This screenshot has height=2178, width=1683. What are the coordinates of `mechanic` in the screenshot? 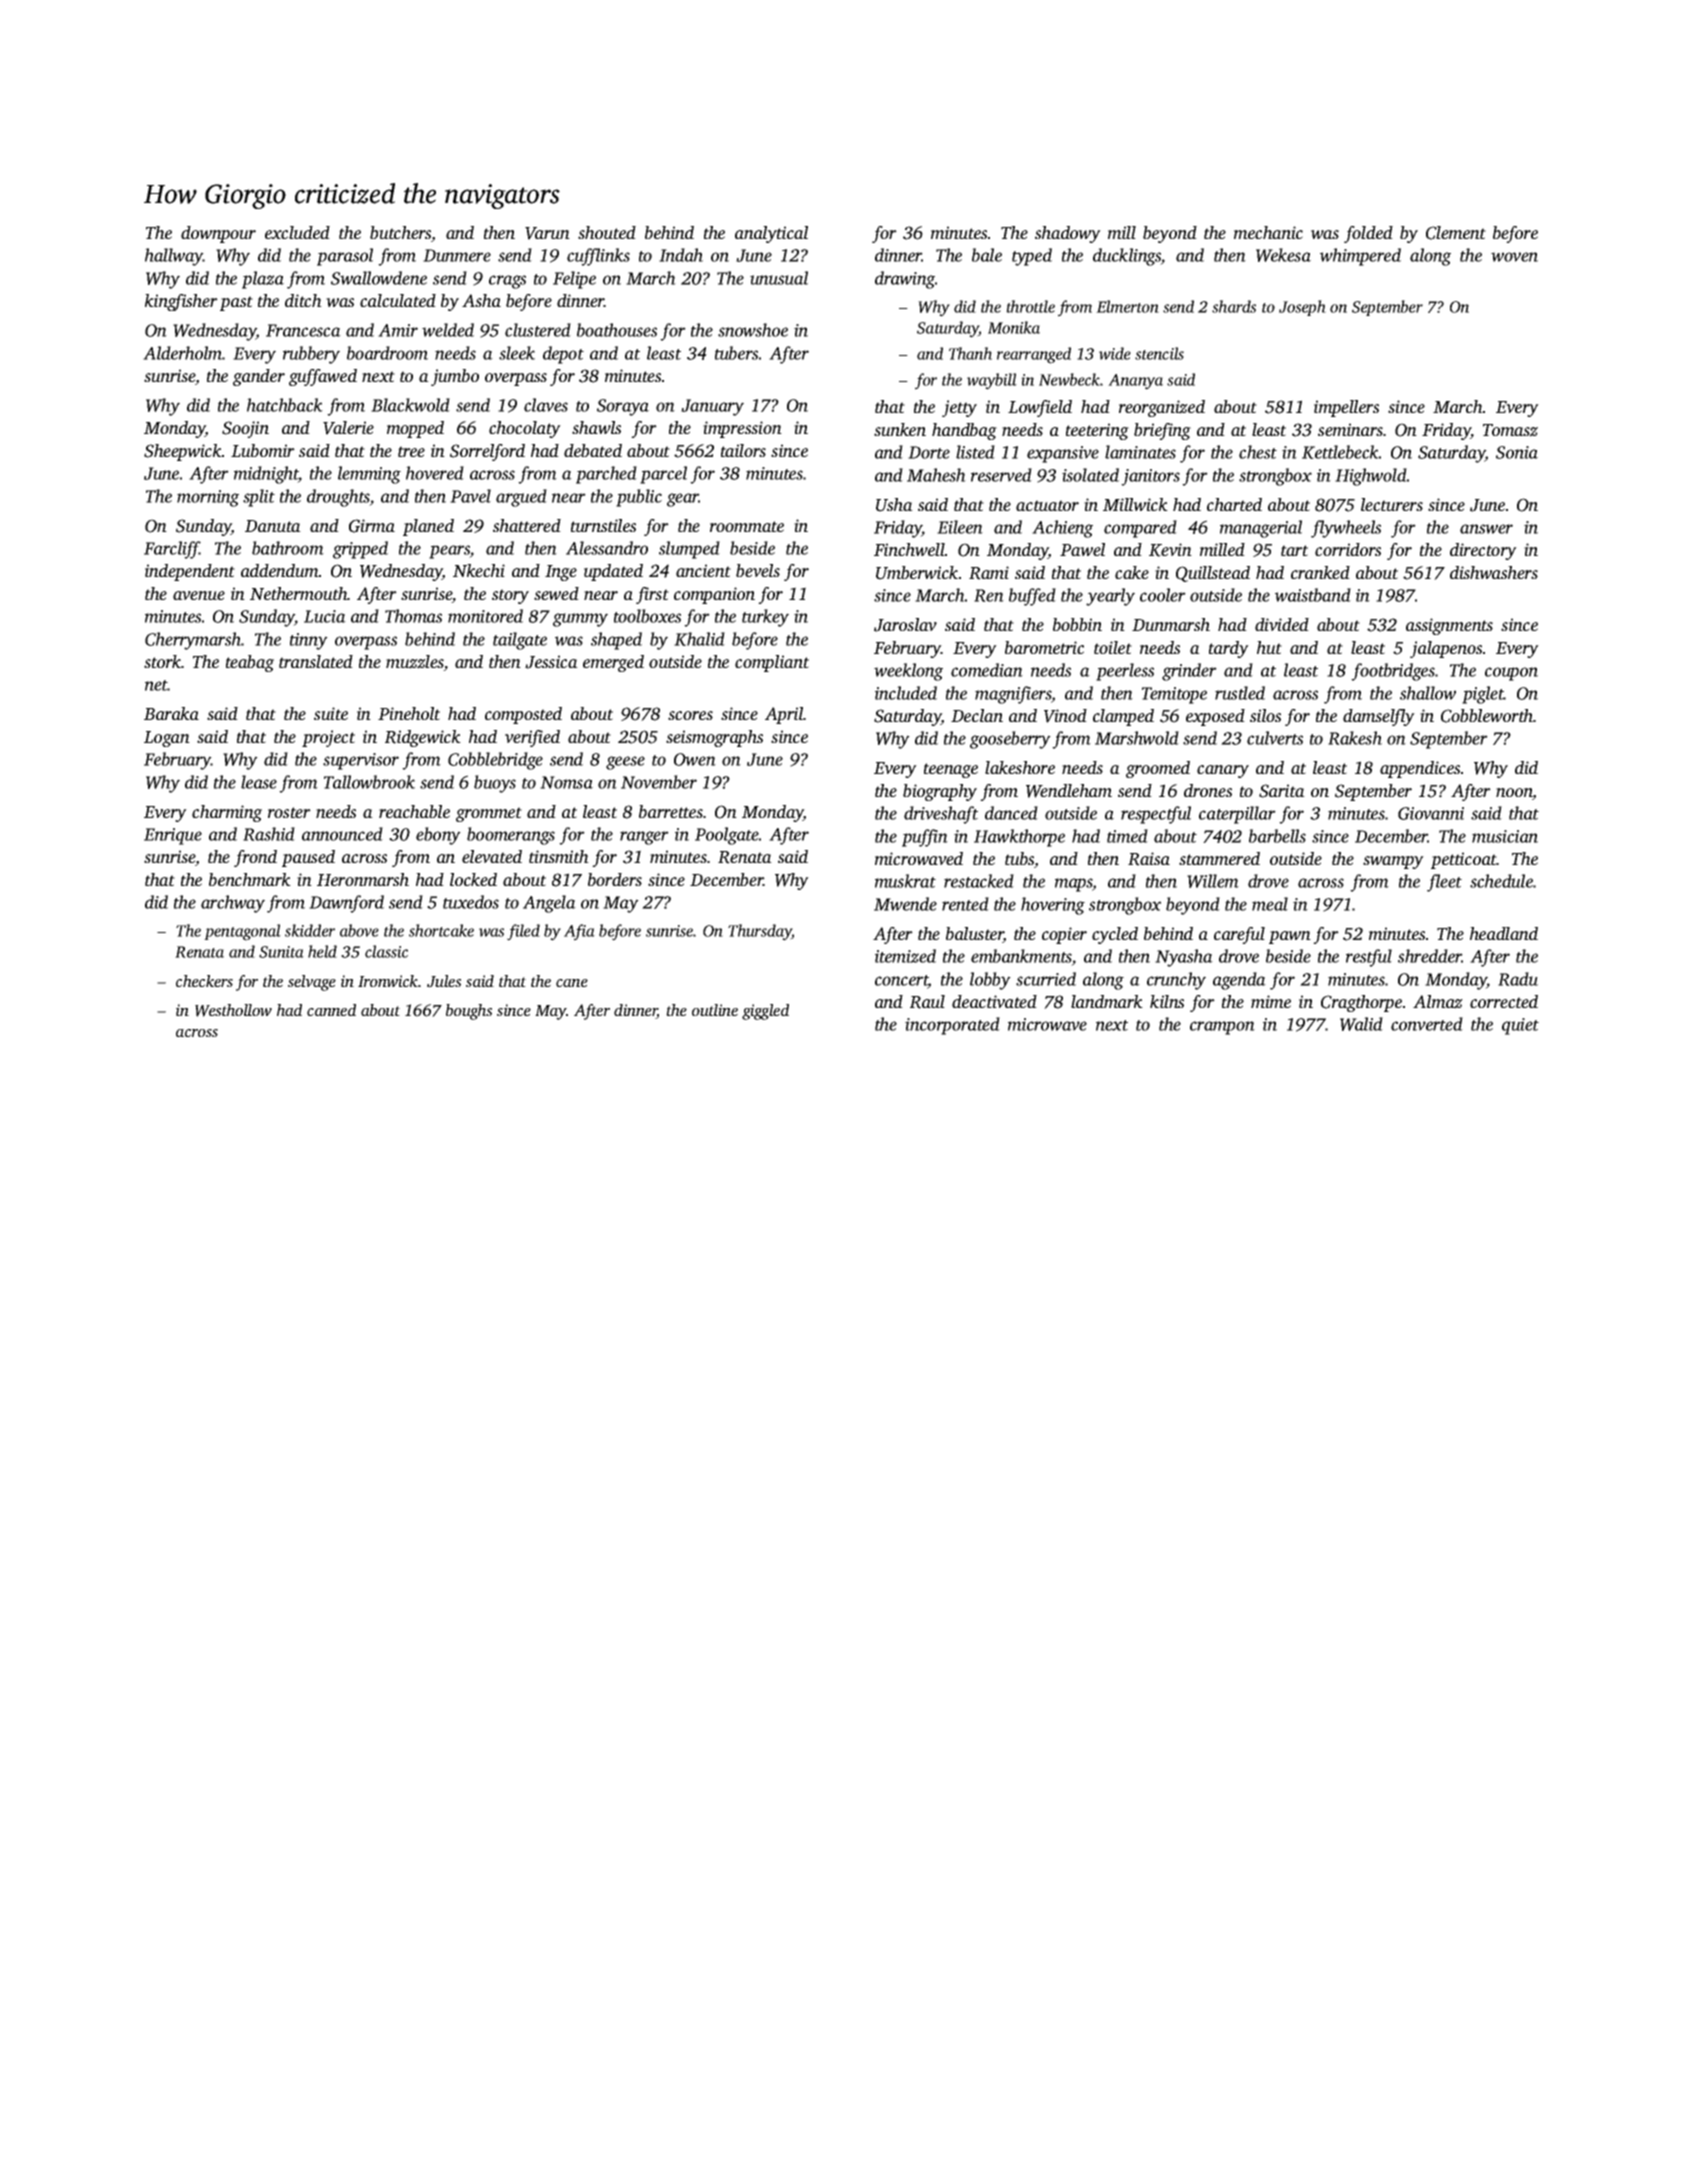 It's located at (1268, 232).
